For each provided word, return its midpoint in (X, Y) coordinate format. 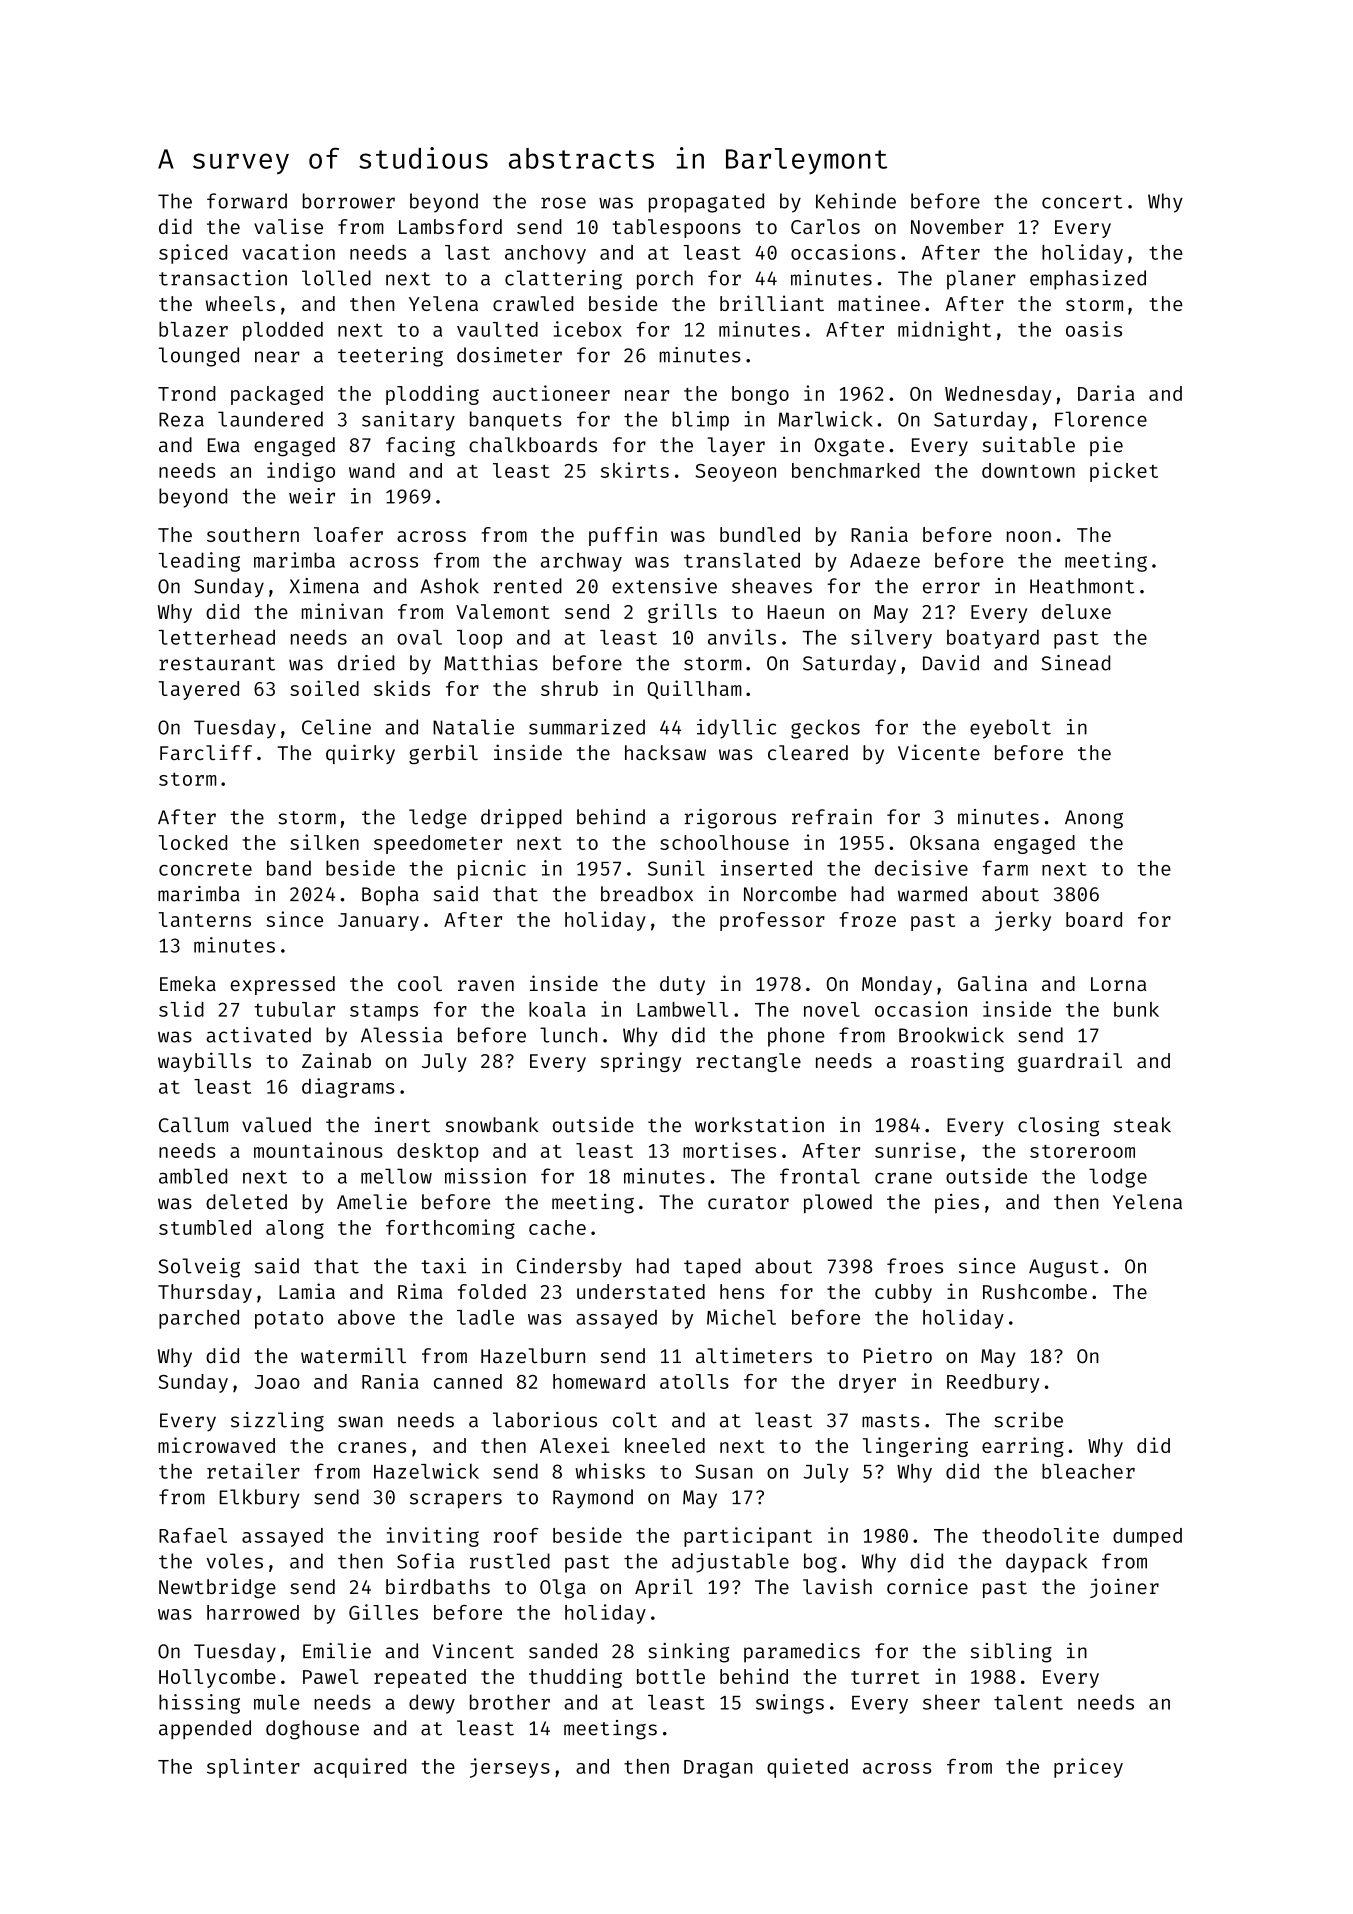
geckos (825, 729)
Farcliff (206, 752)
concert (1082, 202)
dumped (1147, 1537)
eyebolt (1010, 729)
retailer (253, 1471)
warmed (932, 894)
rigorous (730, 819)
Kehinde (856, 201)
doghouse (312, 1730)
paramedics (802, 1653)
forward (247, 201)
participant (748, 1537)
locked (193, 842)
